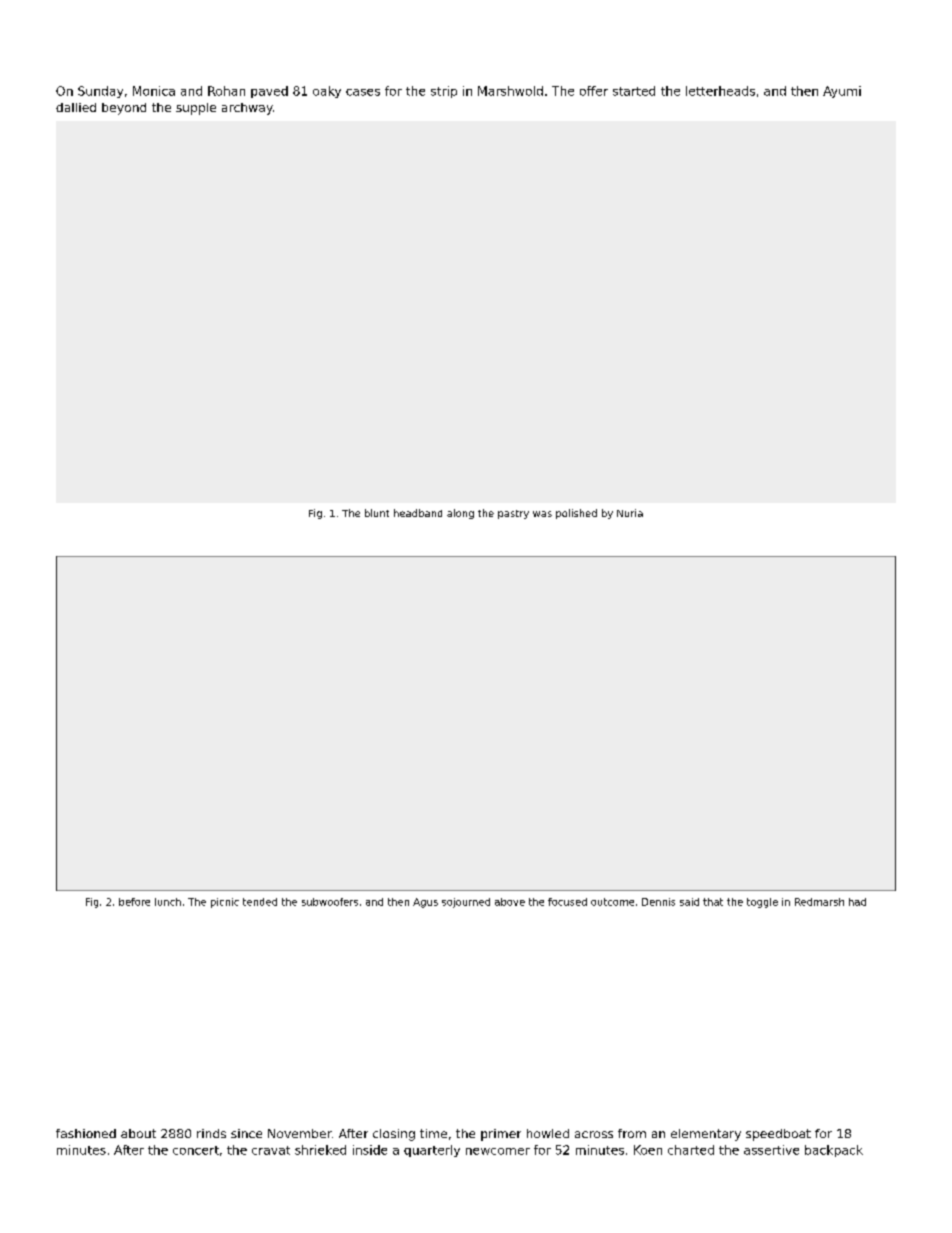 The width and height of the page is (952, 1233). Describe the element at coordinates (720, 91) in the page. I see `letterheads` at that location.
